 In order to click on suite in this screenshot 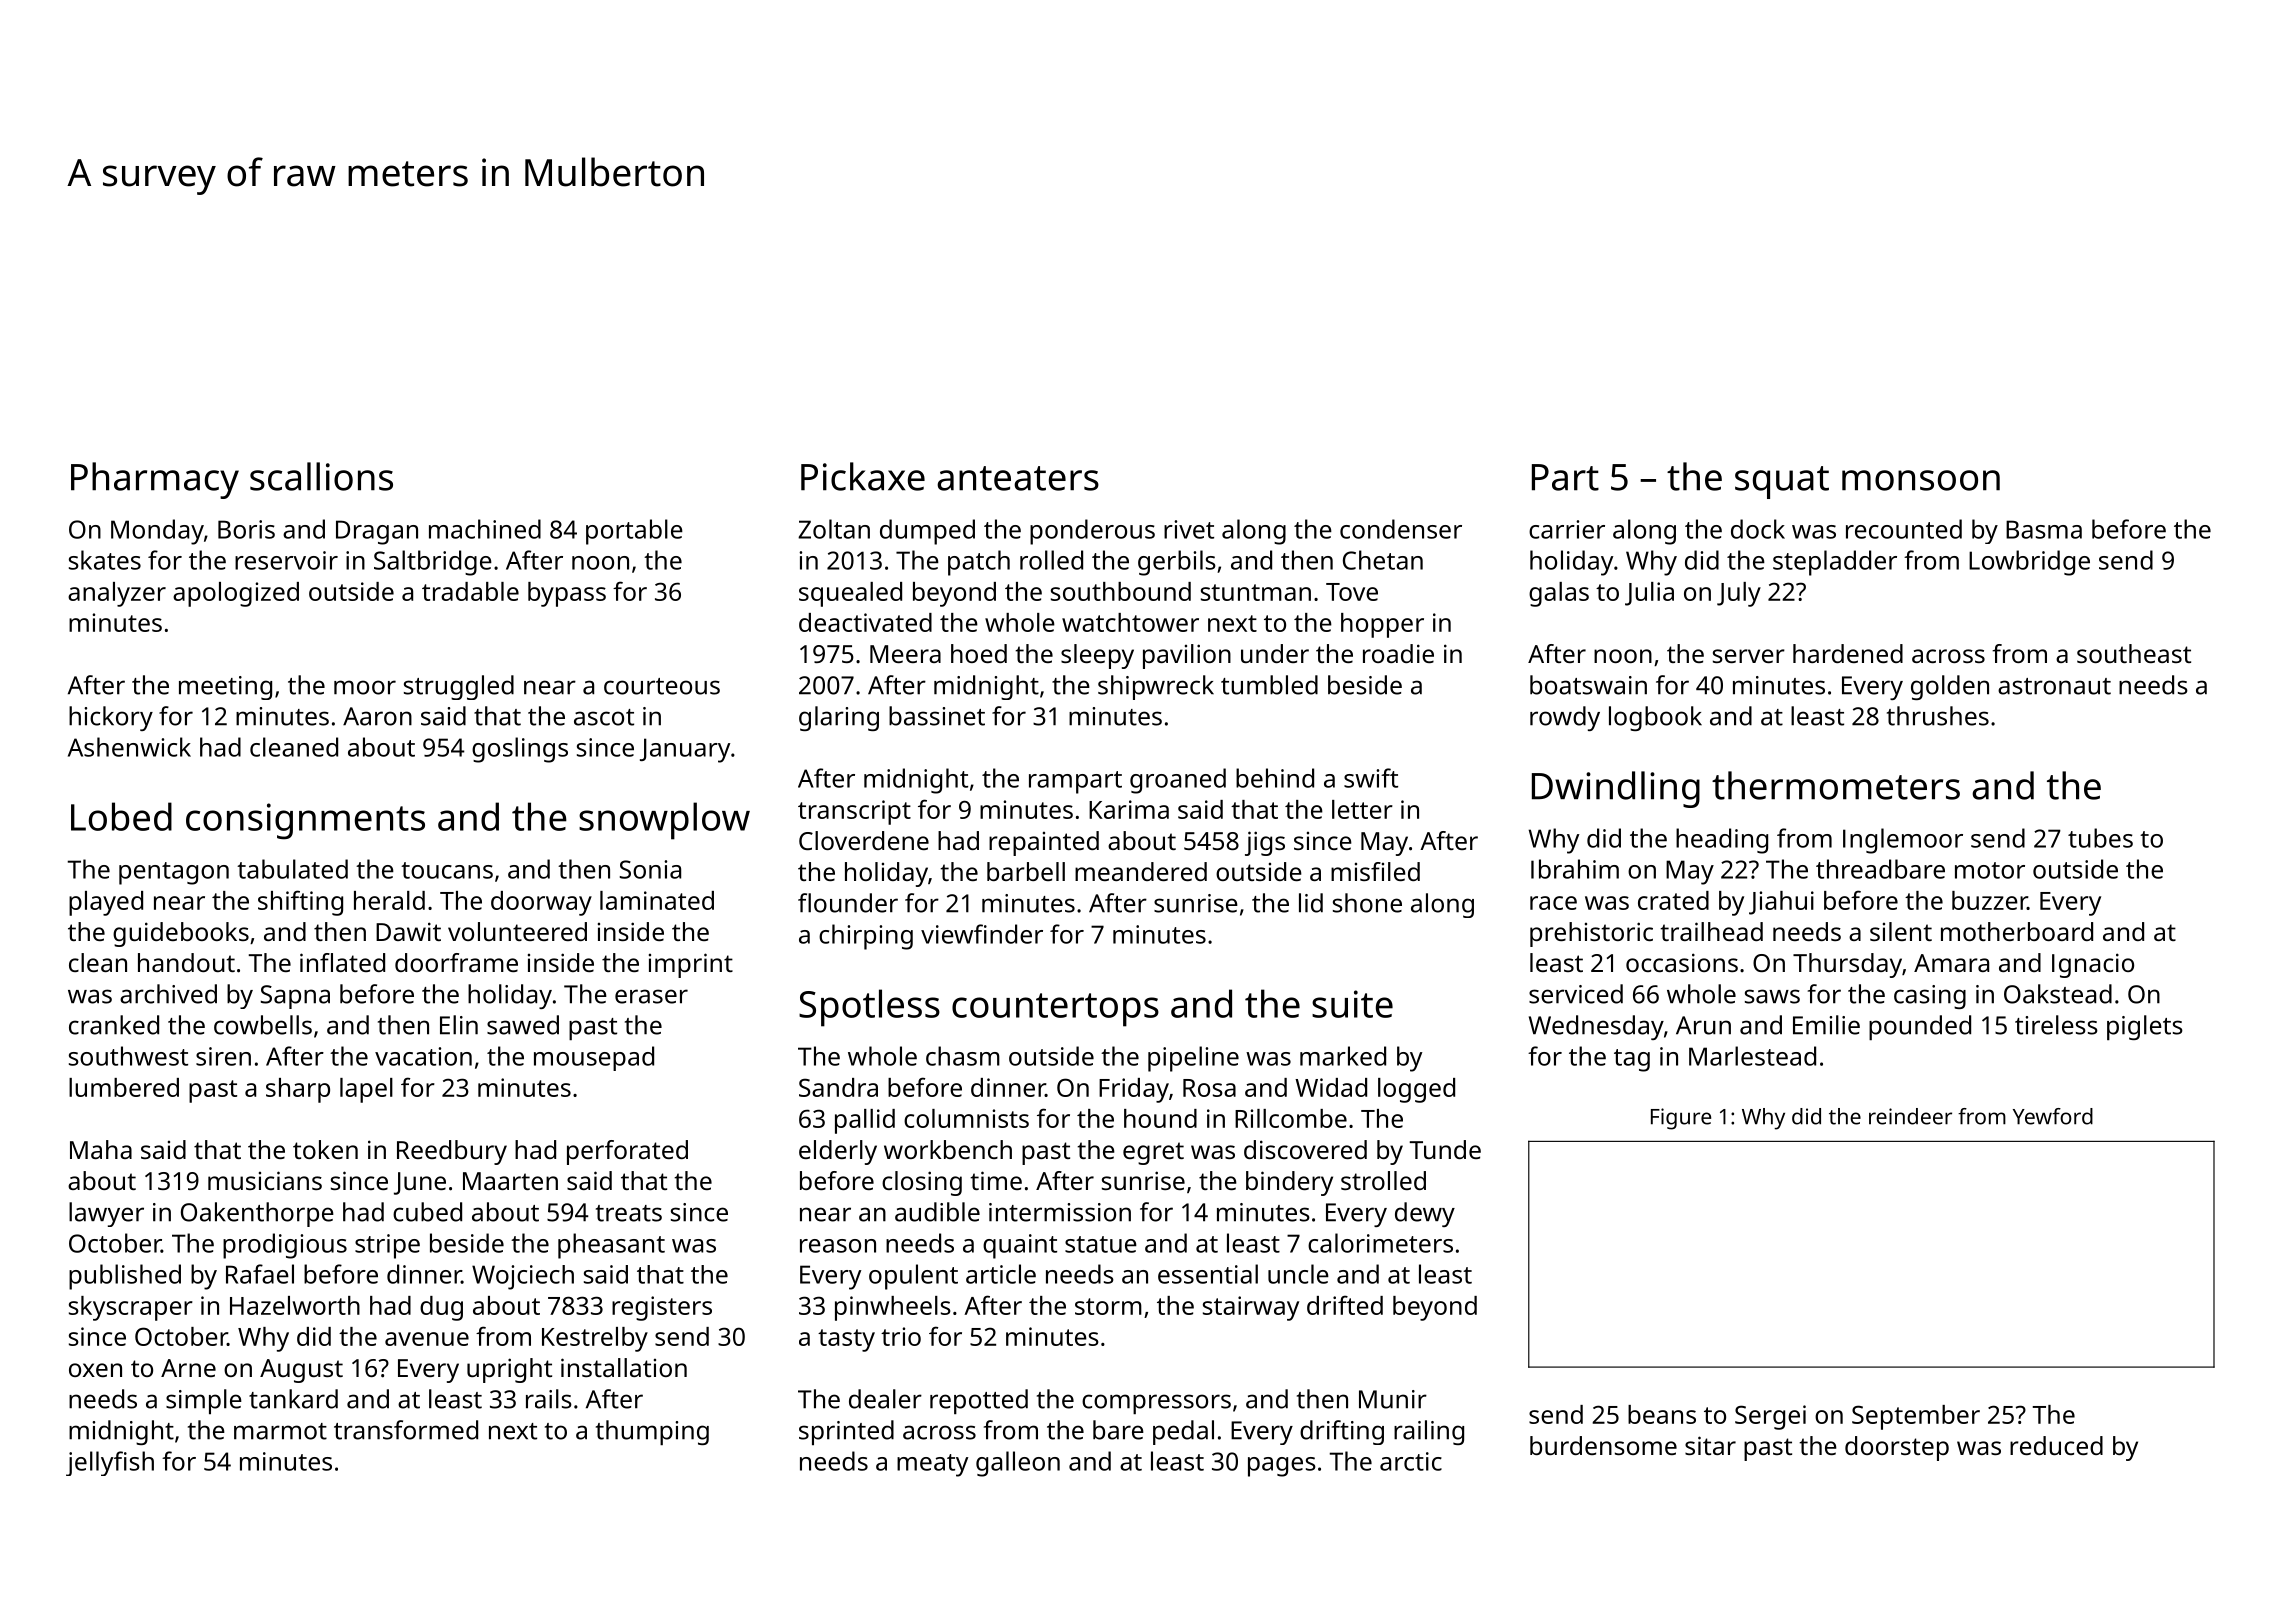, I will do `click(1352, 1004)`.
